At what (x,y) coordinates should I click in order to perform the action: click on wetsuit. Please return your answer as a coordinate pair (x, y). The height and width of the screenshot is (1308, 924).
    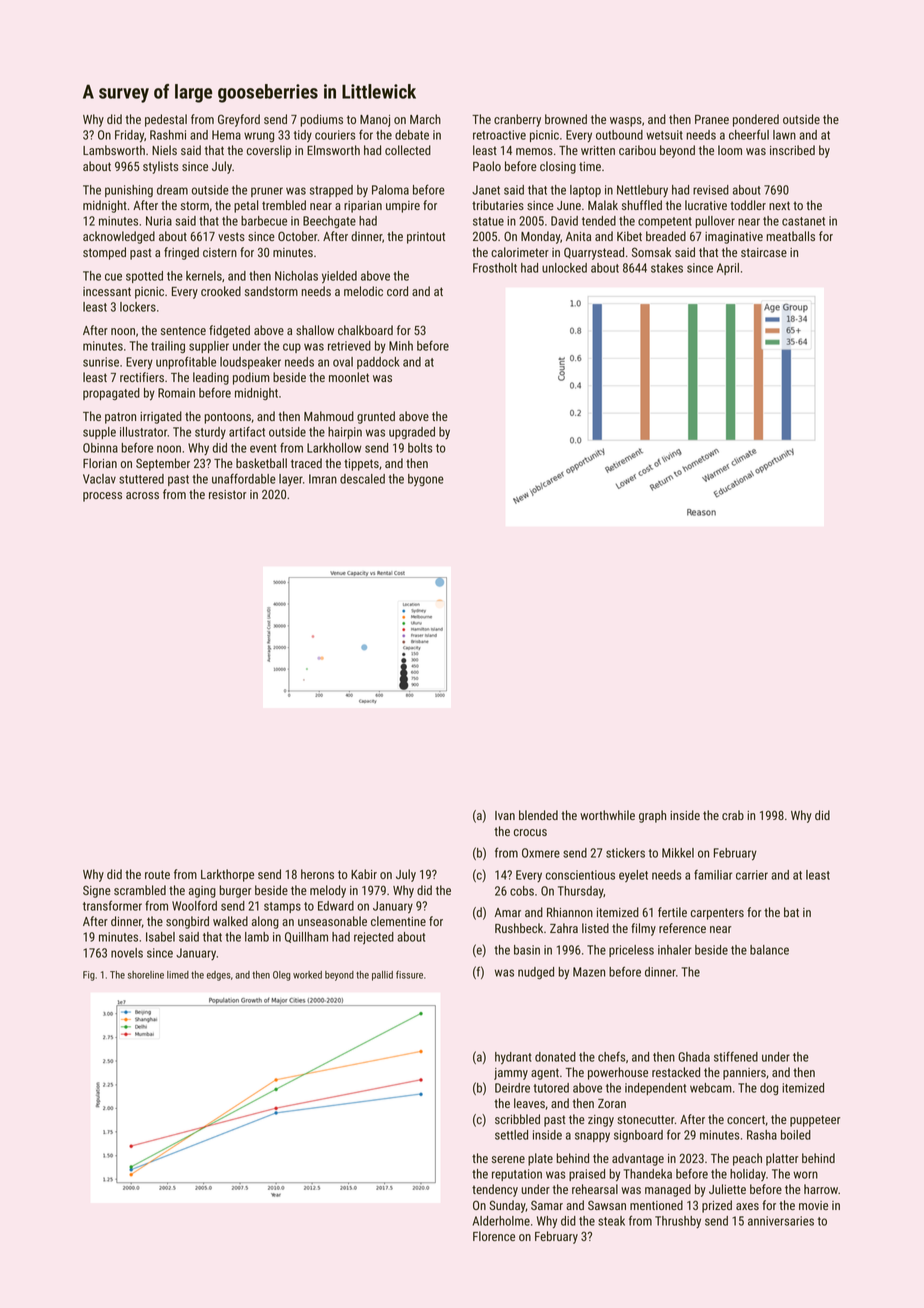
    Looking at the image, I should click on (664, 135).
